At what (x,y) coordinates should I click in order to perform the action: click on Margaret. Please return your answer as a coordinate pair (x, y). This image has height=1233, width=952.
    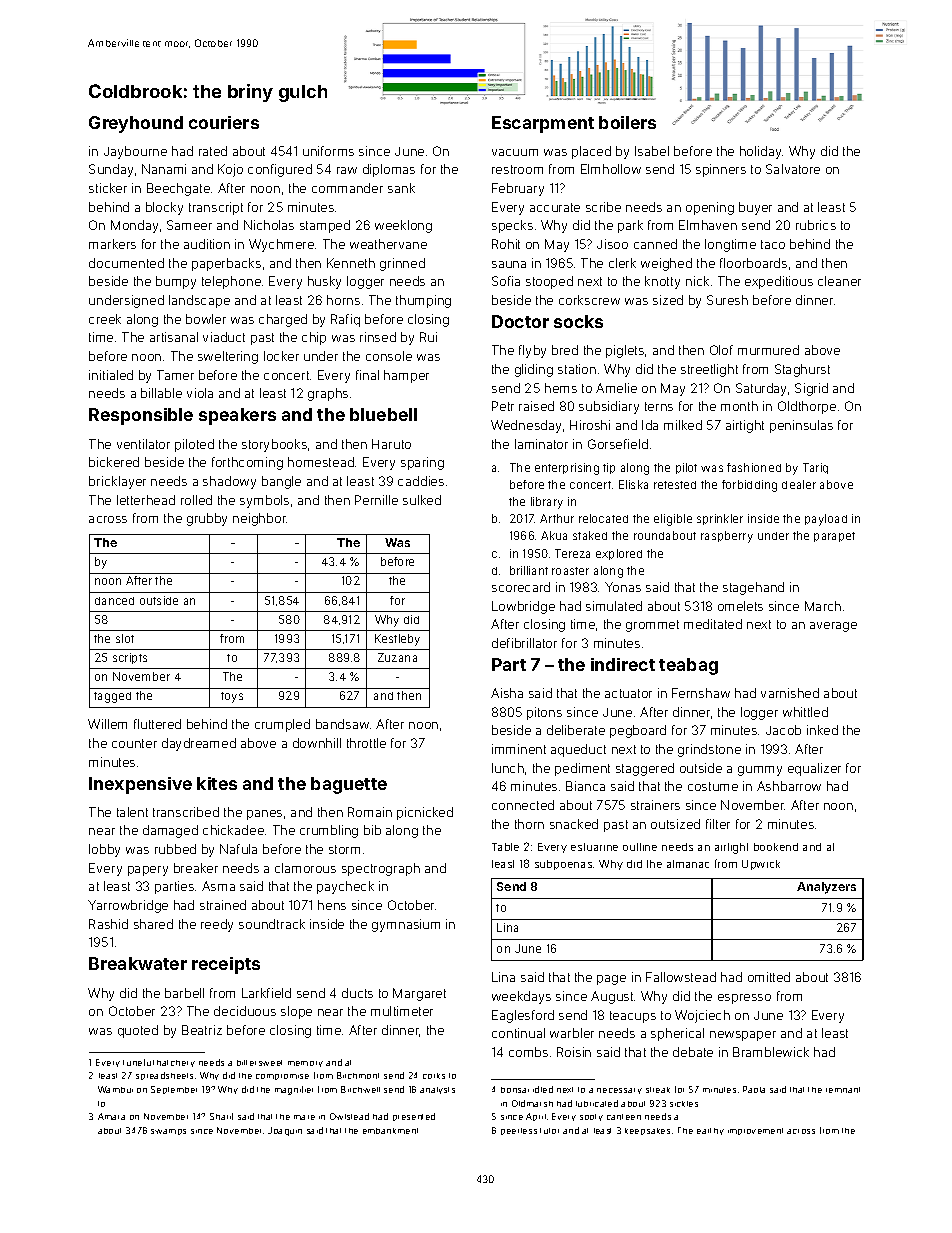
    Looking at the image, I should click on (419, 994).
